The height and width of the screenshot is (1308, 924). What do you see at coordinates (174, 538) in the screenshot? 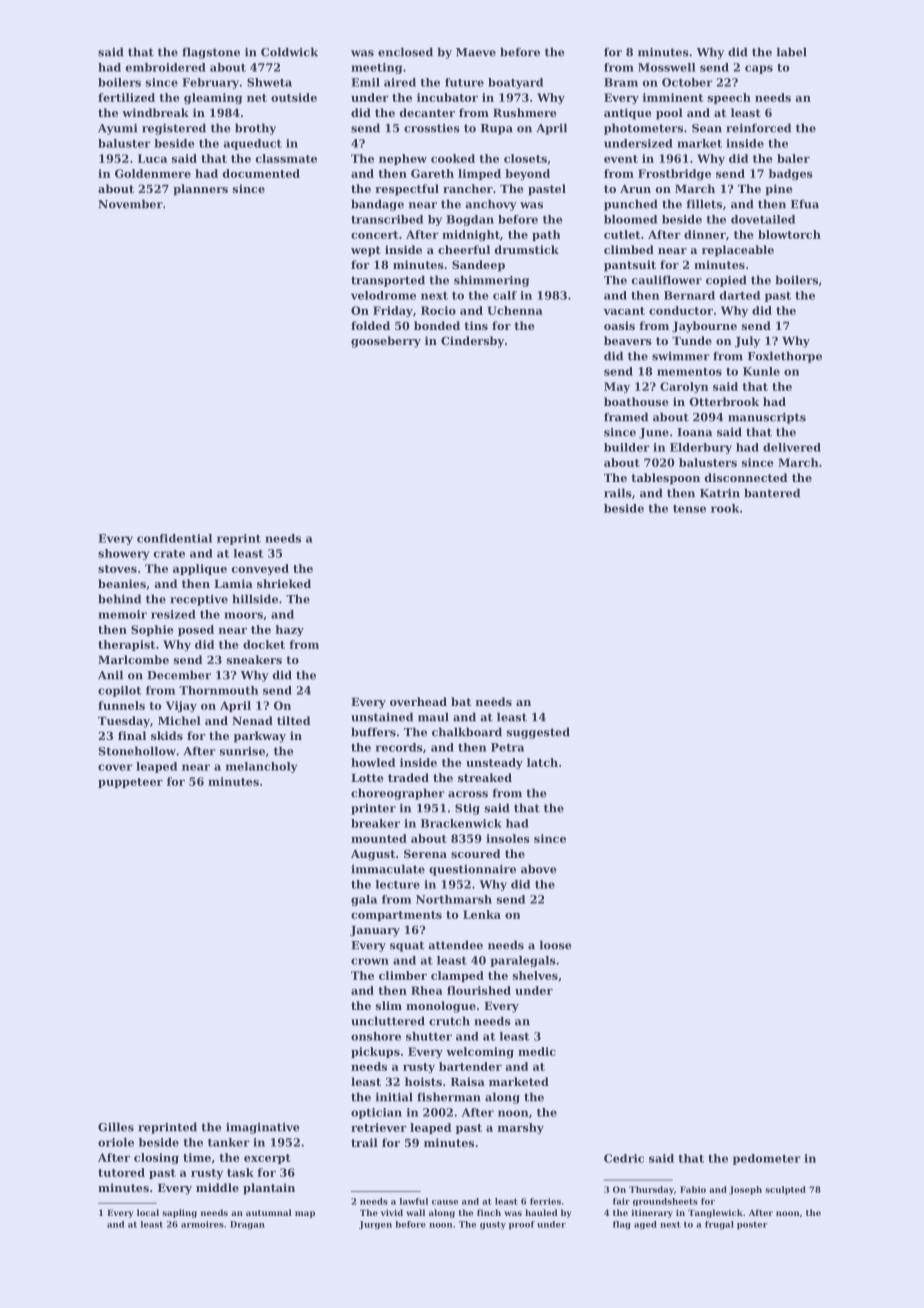
I see `confidential` at bounding box center [174, 538].
